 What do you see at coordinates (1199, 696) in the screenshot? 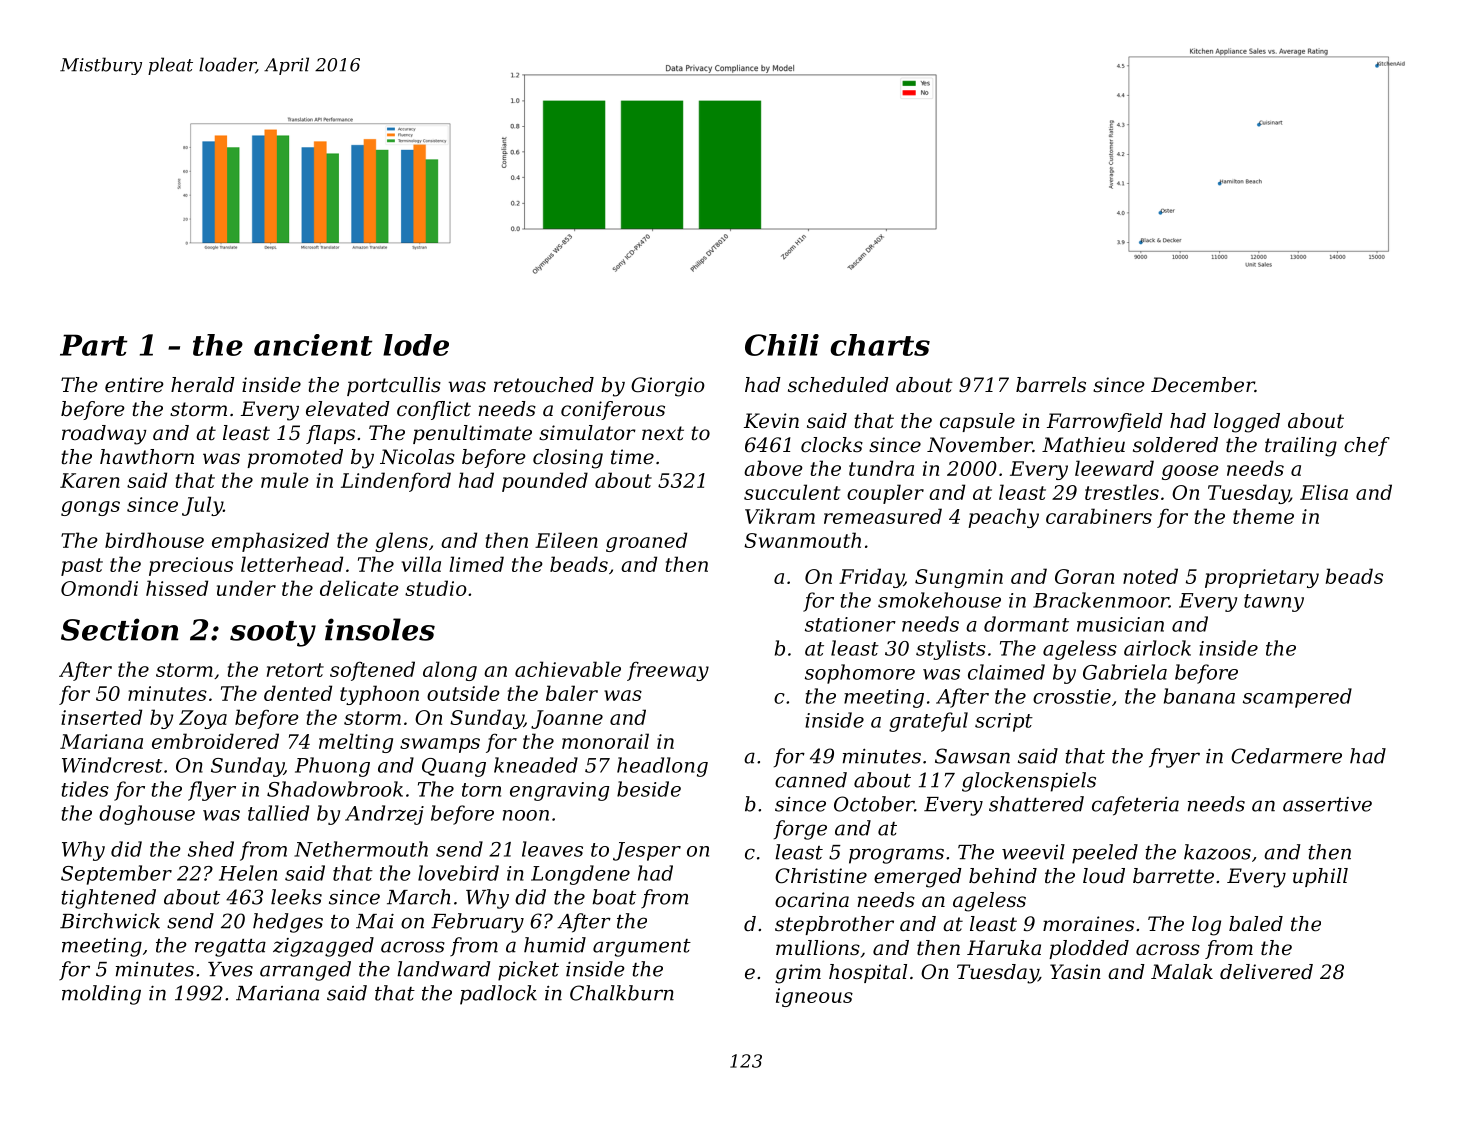
I see `banana` at bounding box center [1199, 696].
